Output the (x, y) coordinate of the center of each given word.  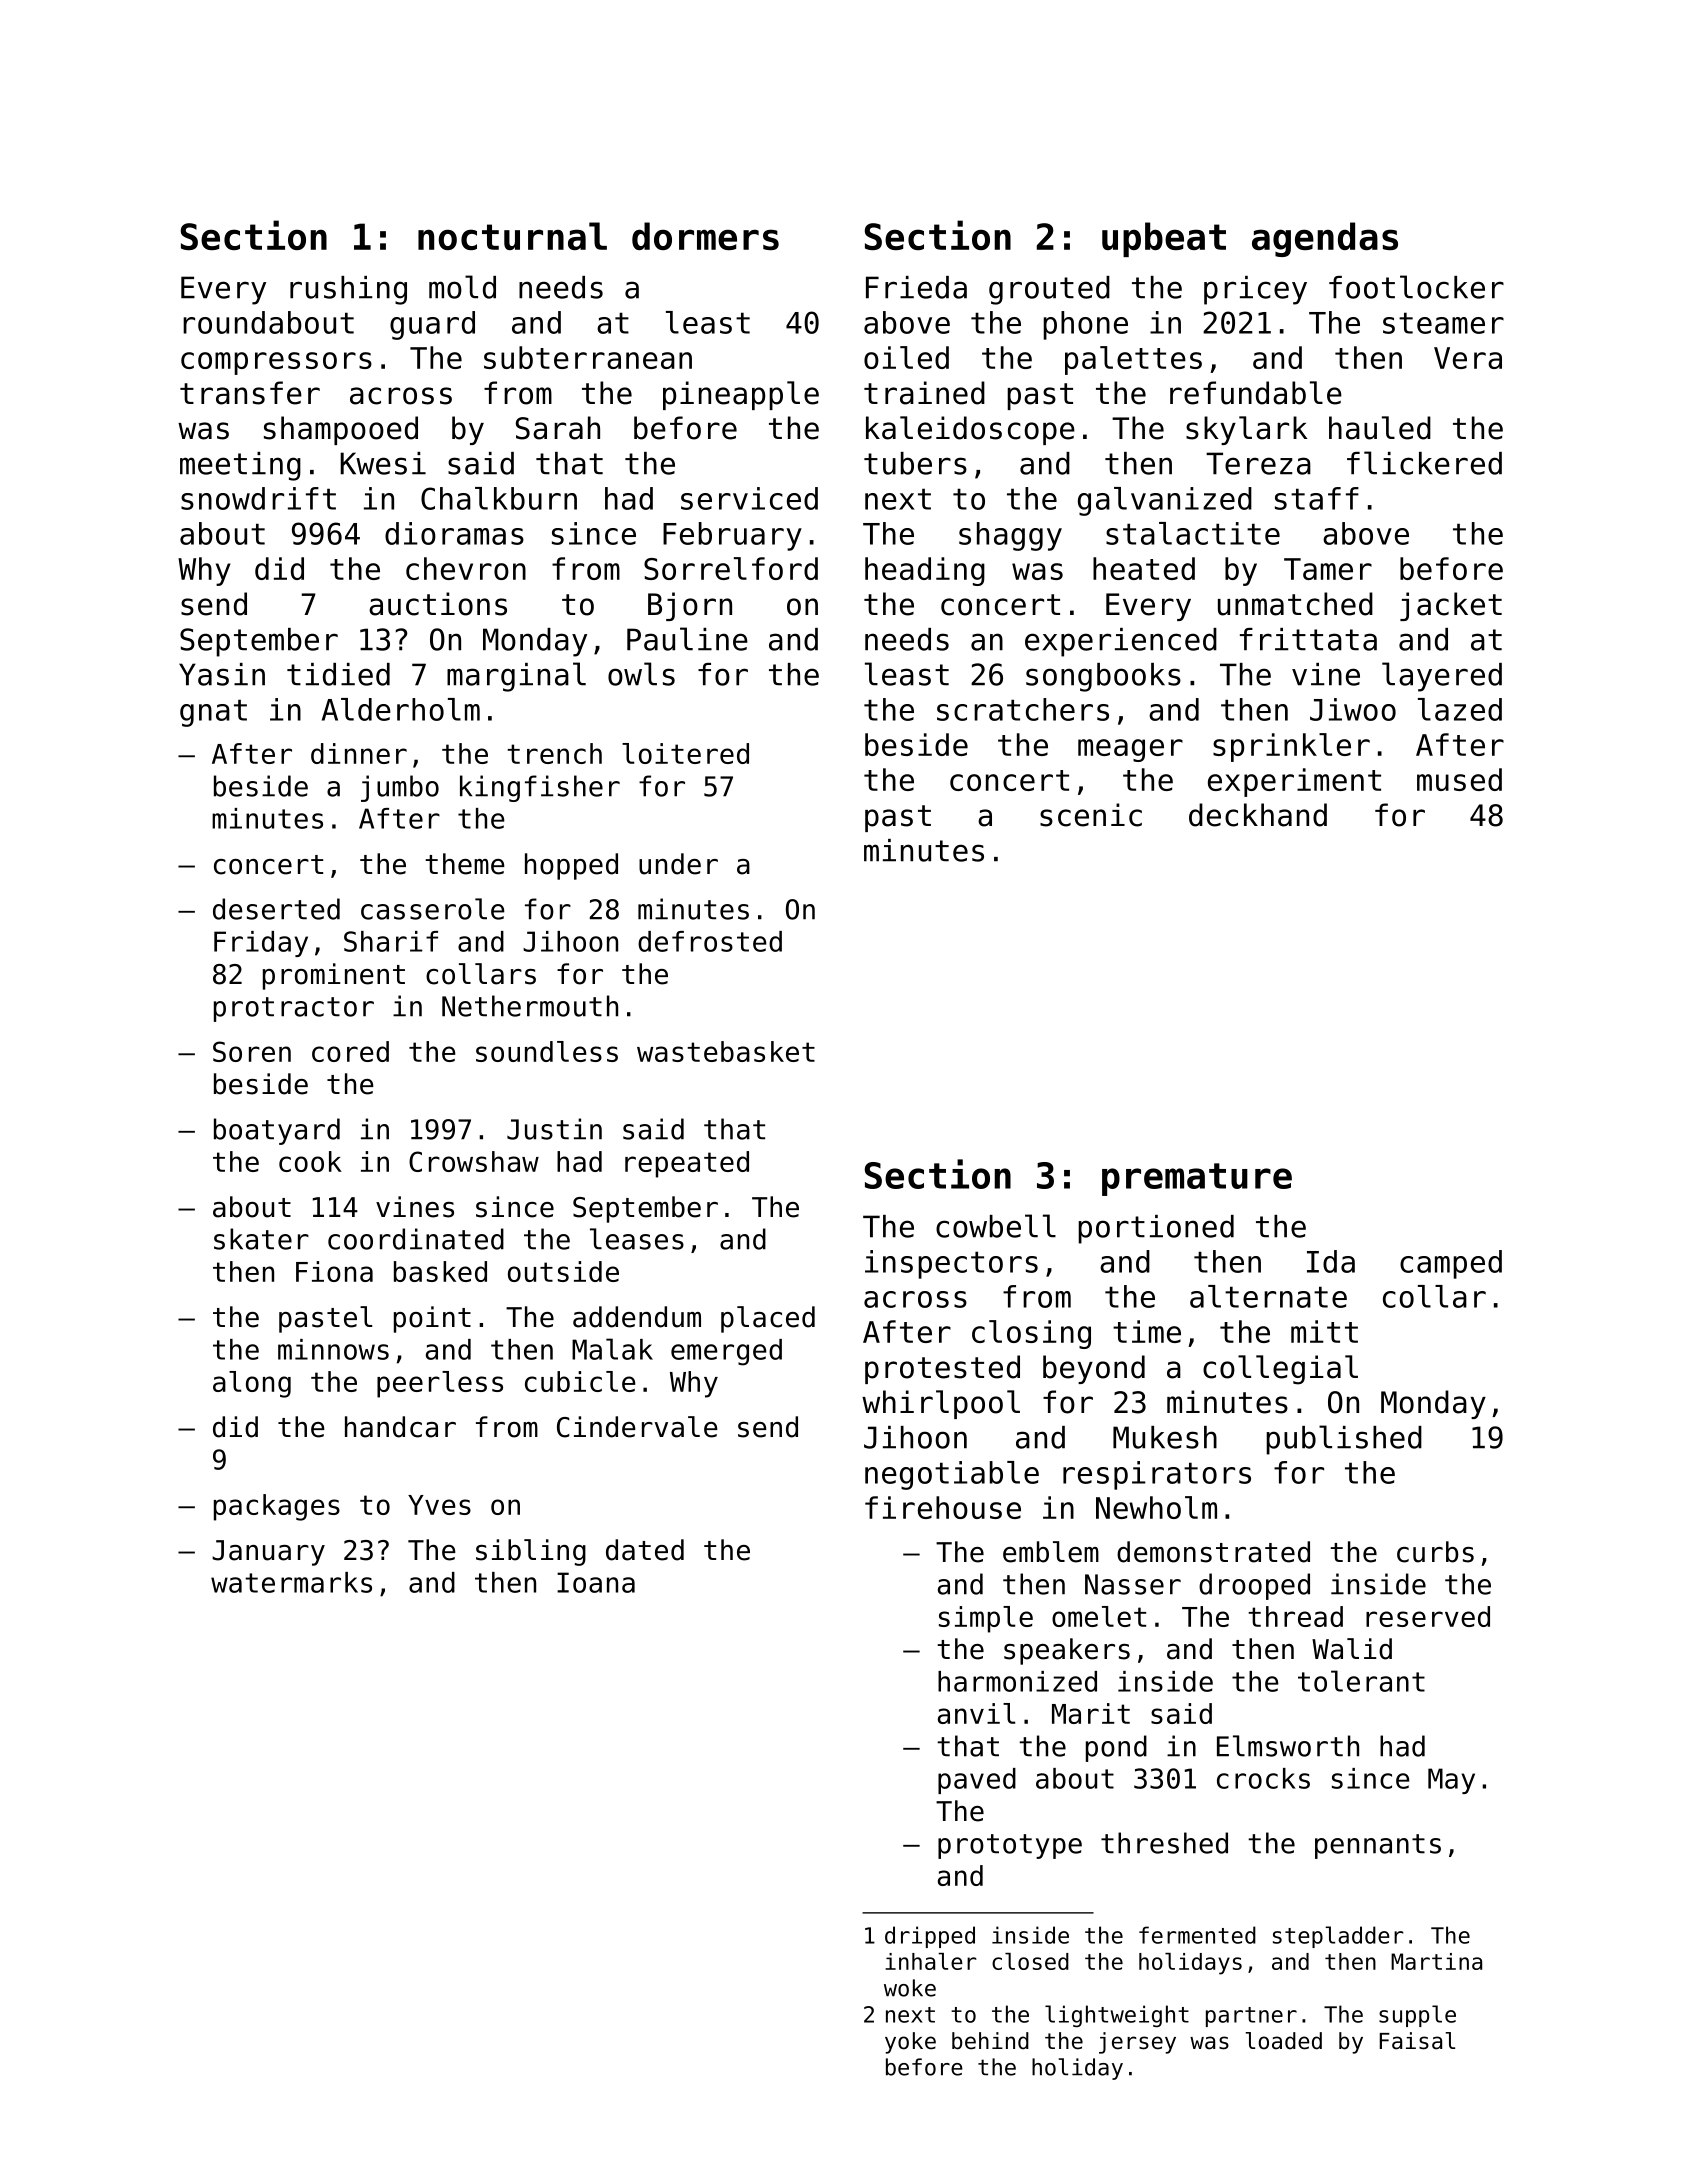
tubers (915, 463)
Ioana (596, 1582)
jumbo (400, 788)
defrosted (710, 941)
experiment (1294, 782)
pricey (1255, 290)
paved (977, 1781)
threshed (1164, 1843)
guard (432, 325)
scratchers (1023, 709)
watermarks (291, 1582)
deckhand (1258, 815)
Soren (252, 1051)
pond (1116, 1748)
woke (910, 1988)
